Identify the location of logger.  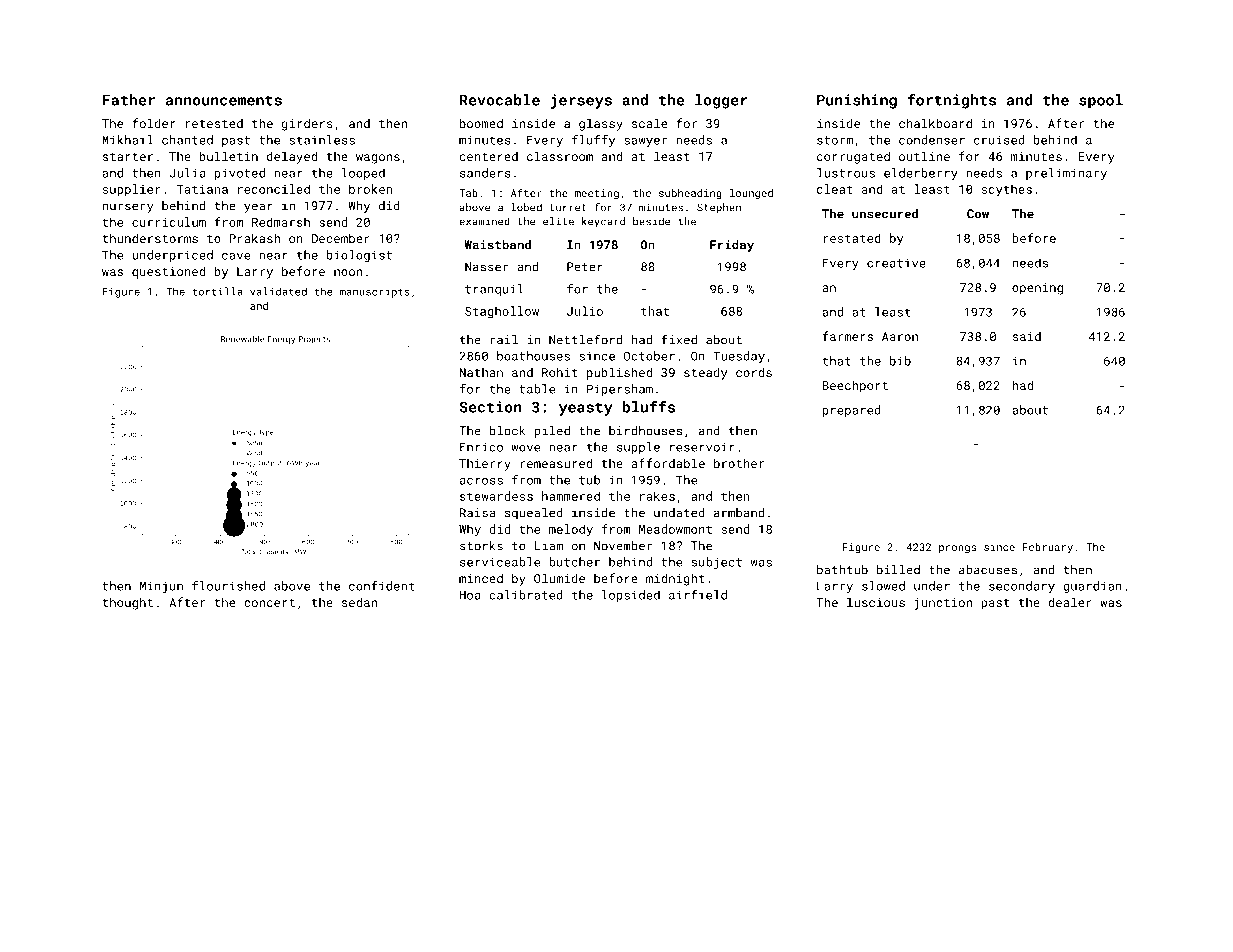
(721, 101).
